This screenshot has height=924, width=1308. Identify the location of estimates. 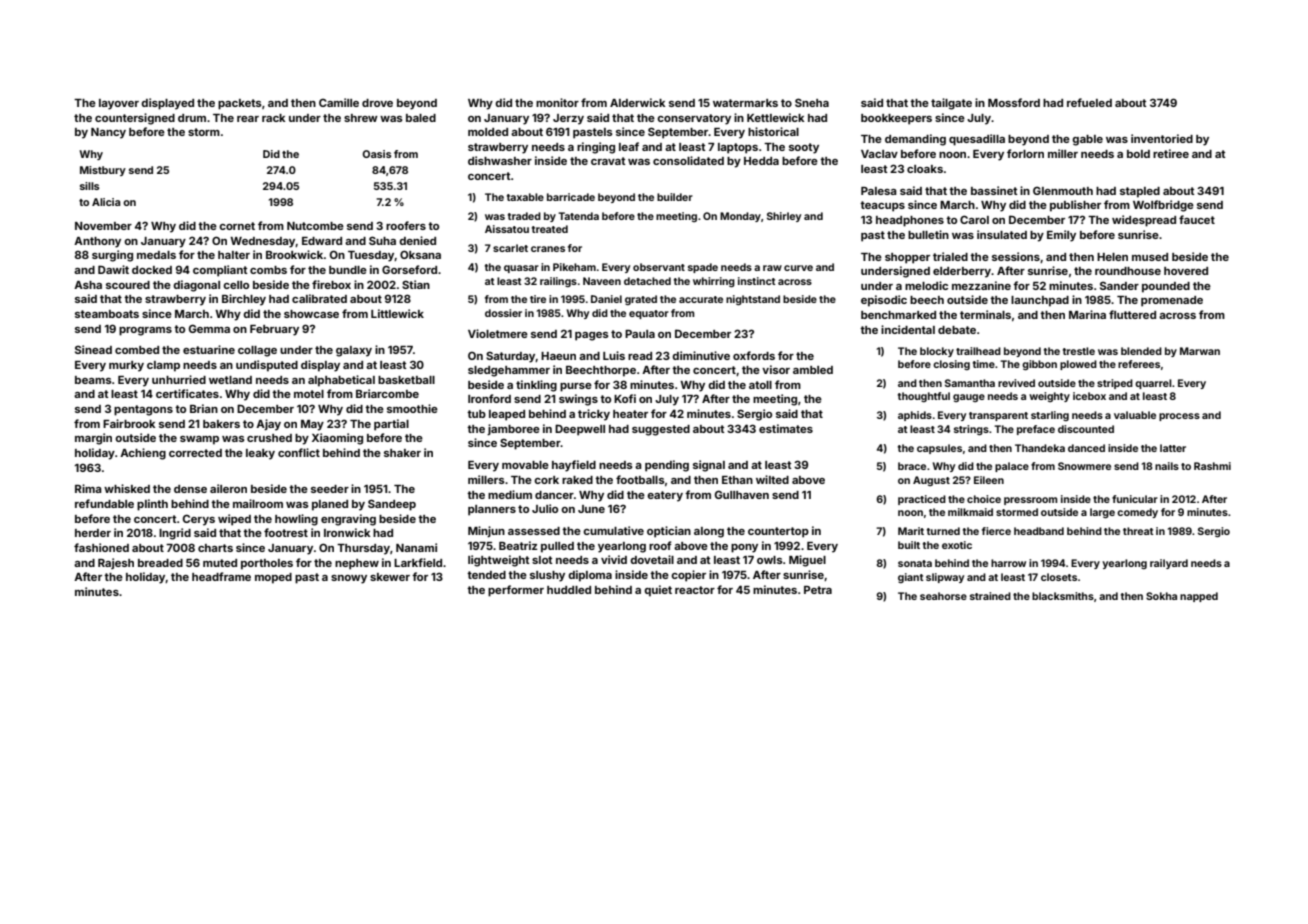
(786, 428).
